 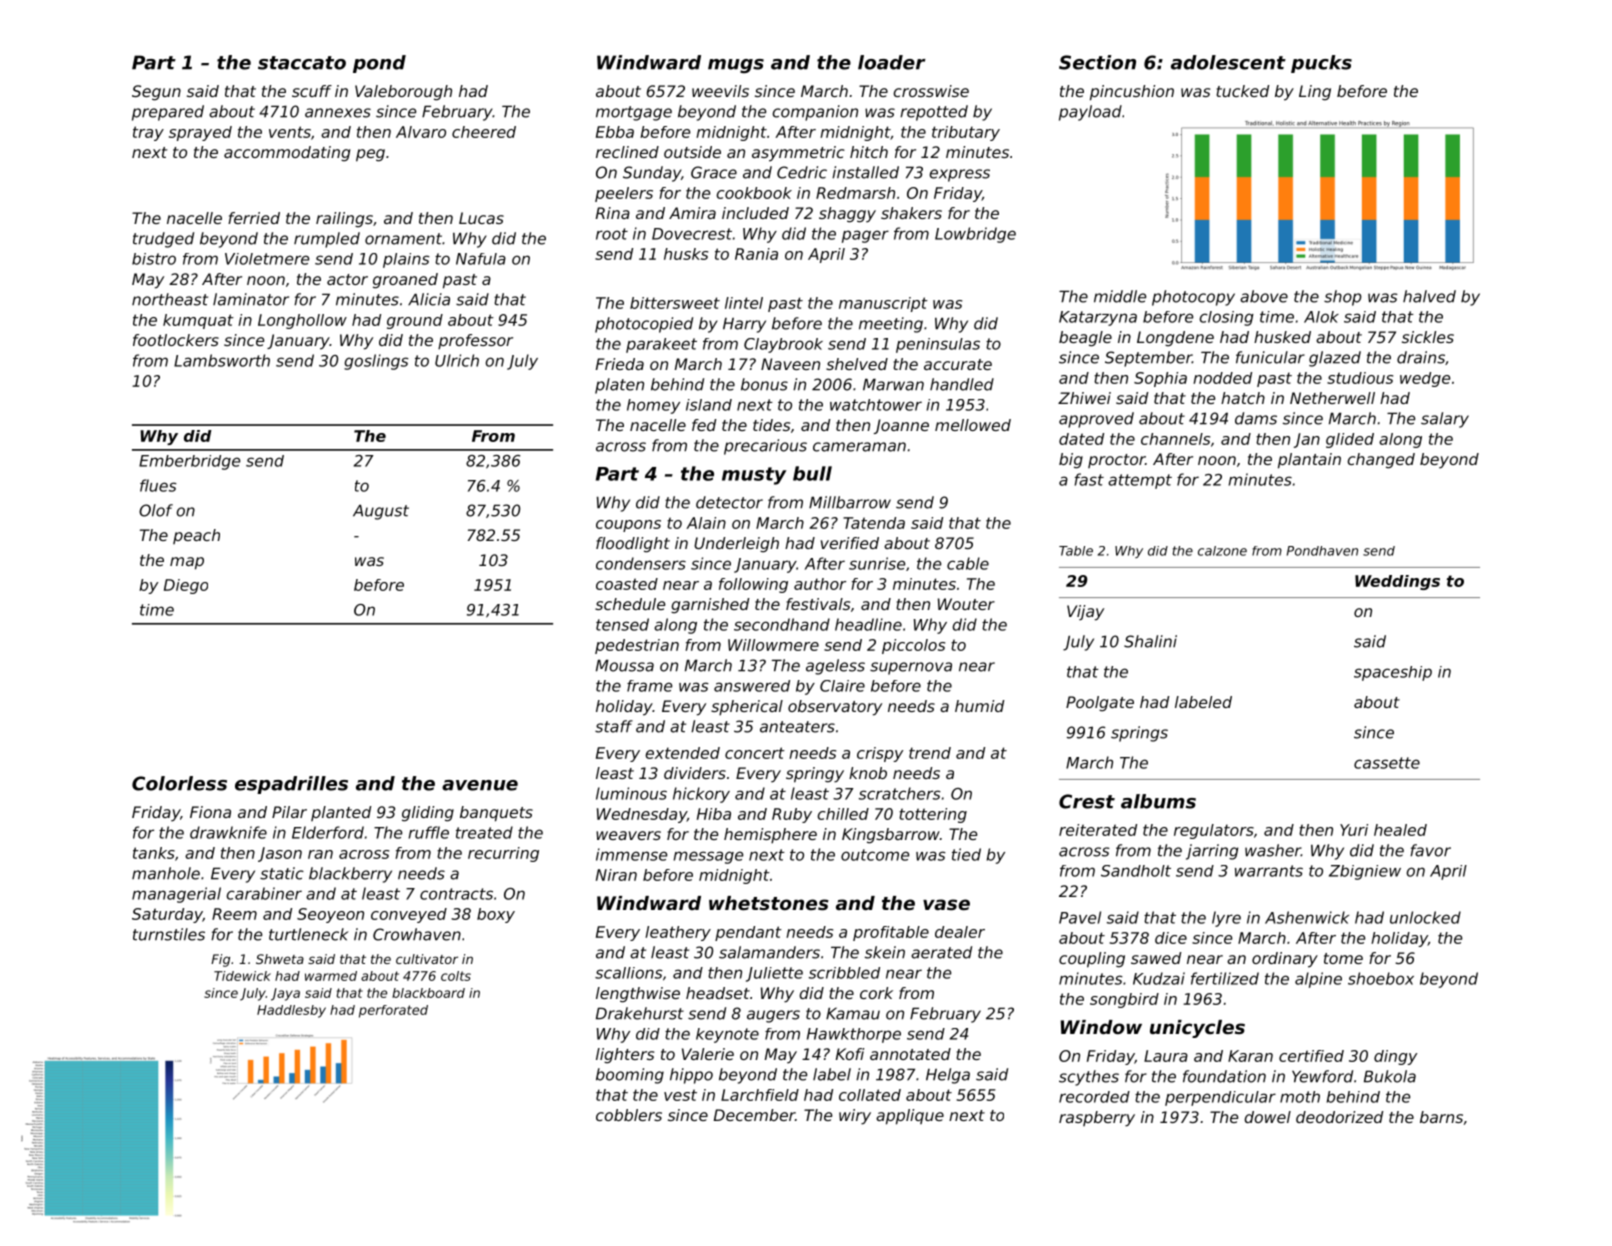 What do you see at coordinates (1085, 339) in the screenshot?
I see `beagle` at bounding box center [1085, 339].
